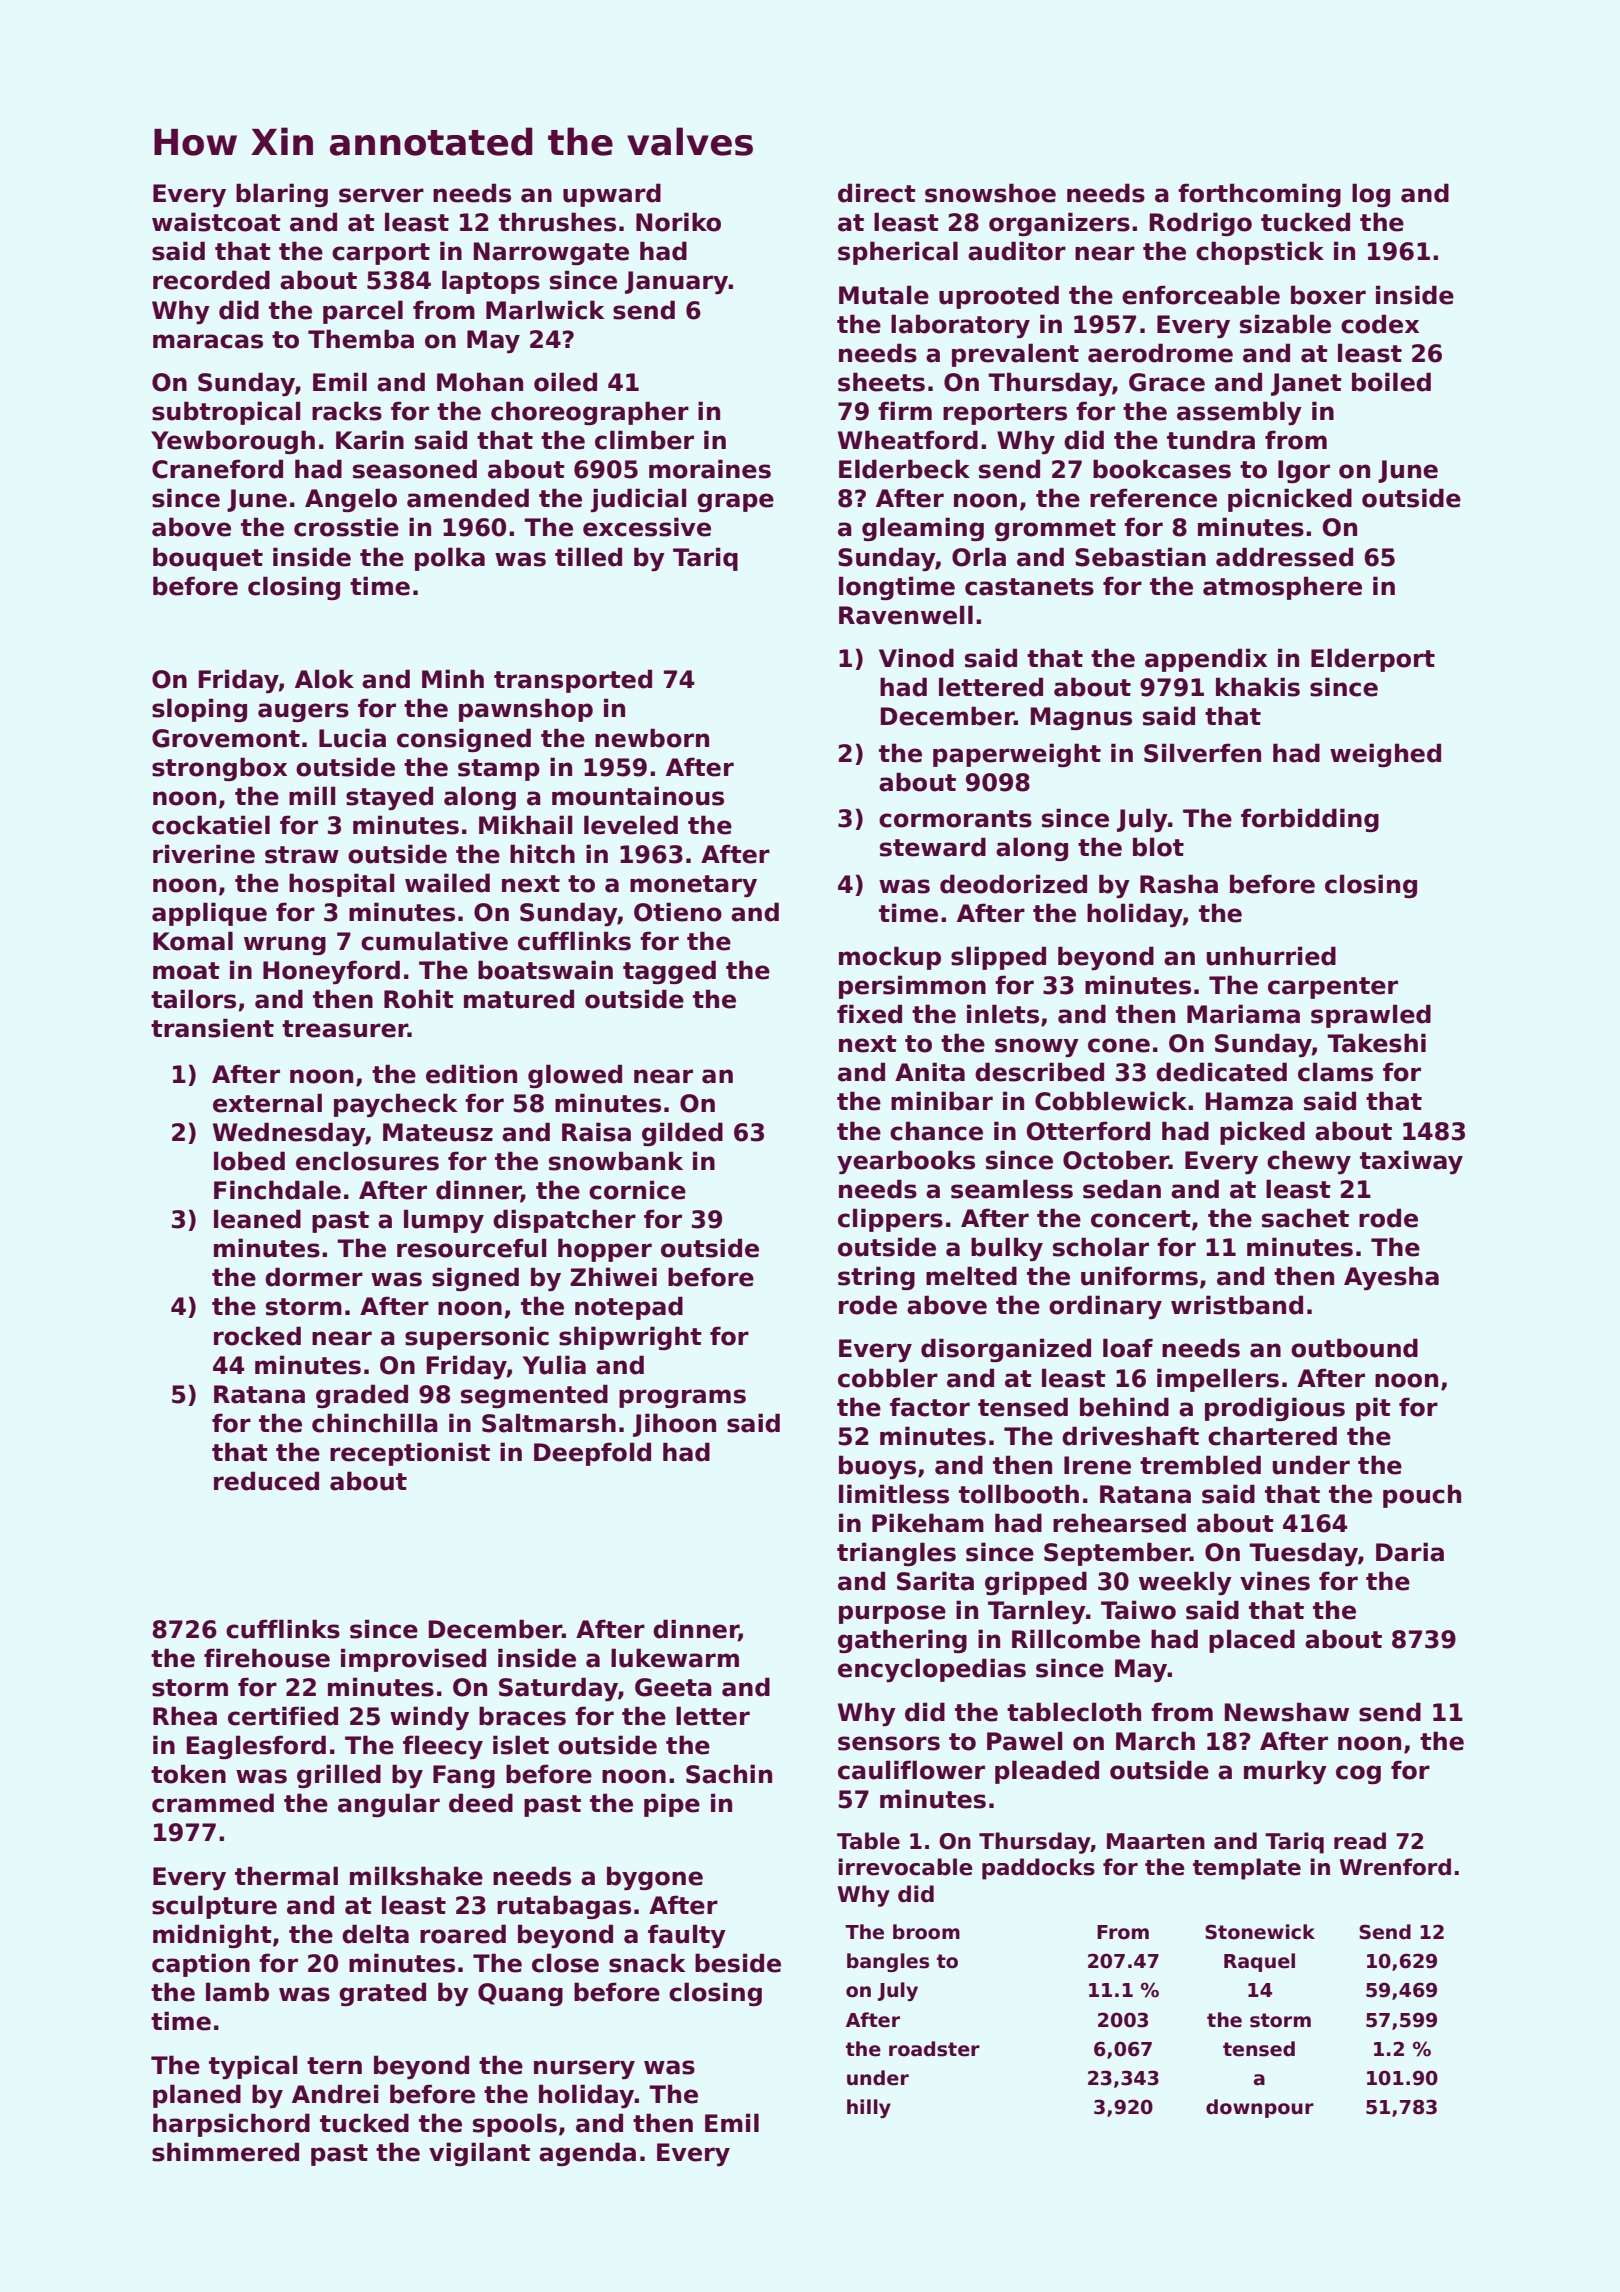  Describe the element at coordinates (1380, 324) in the image. I see `codex` at that location.
